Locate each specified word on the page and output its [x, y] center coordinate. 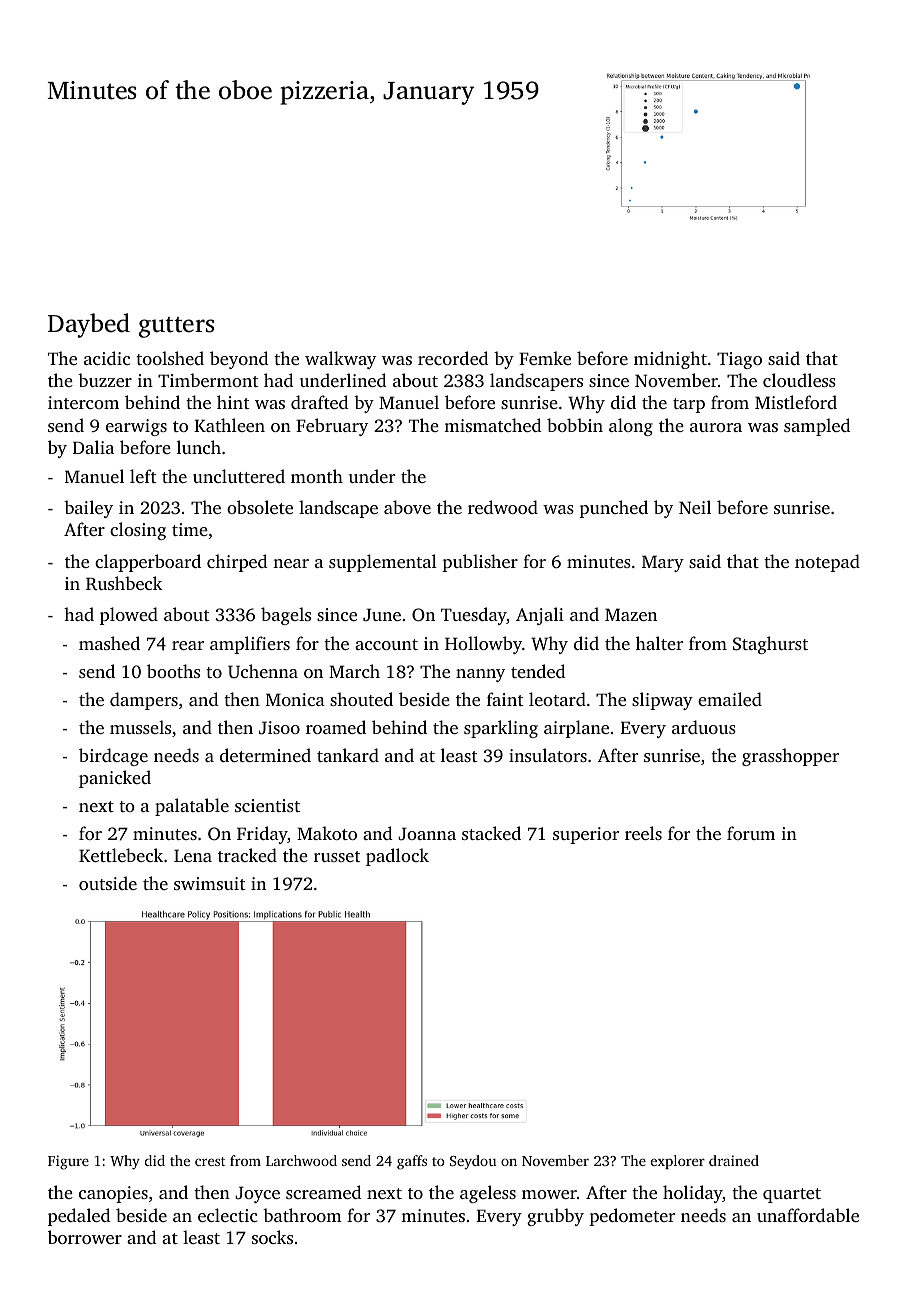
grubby [555, 1217]
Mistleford [796, 402]
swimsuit [209, 883]
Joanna [427, 834]
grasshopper [790, 757]
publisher [480, 563]
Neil [695, 507]
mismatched [492, 425]
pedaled [79, 1217]
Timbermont [208, 380]
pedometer [632, 1217]
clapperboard [148, 563]
